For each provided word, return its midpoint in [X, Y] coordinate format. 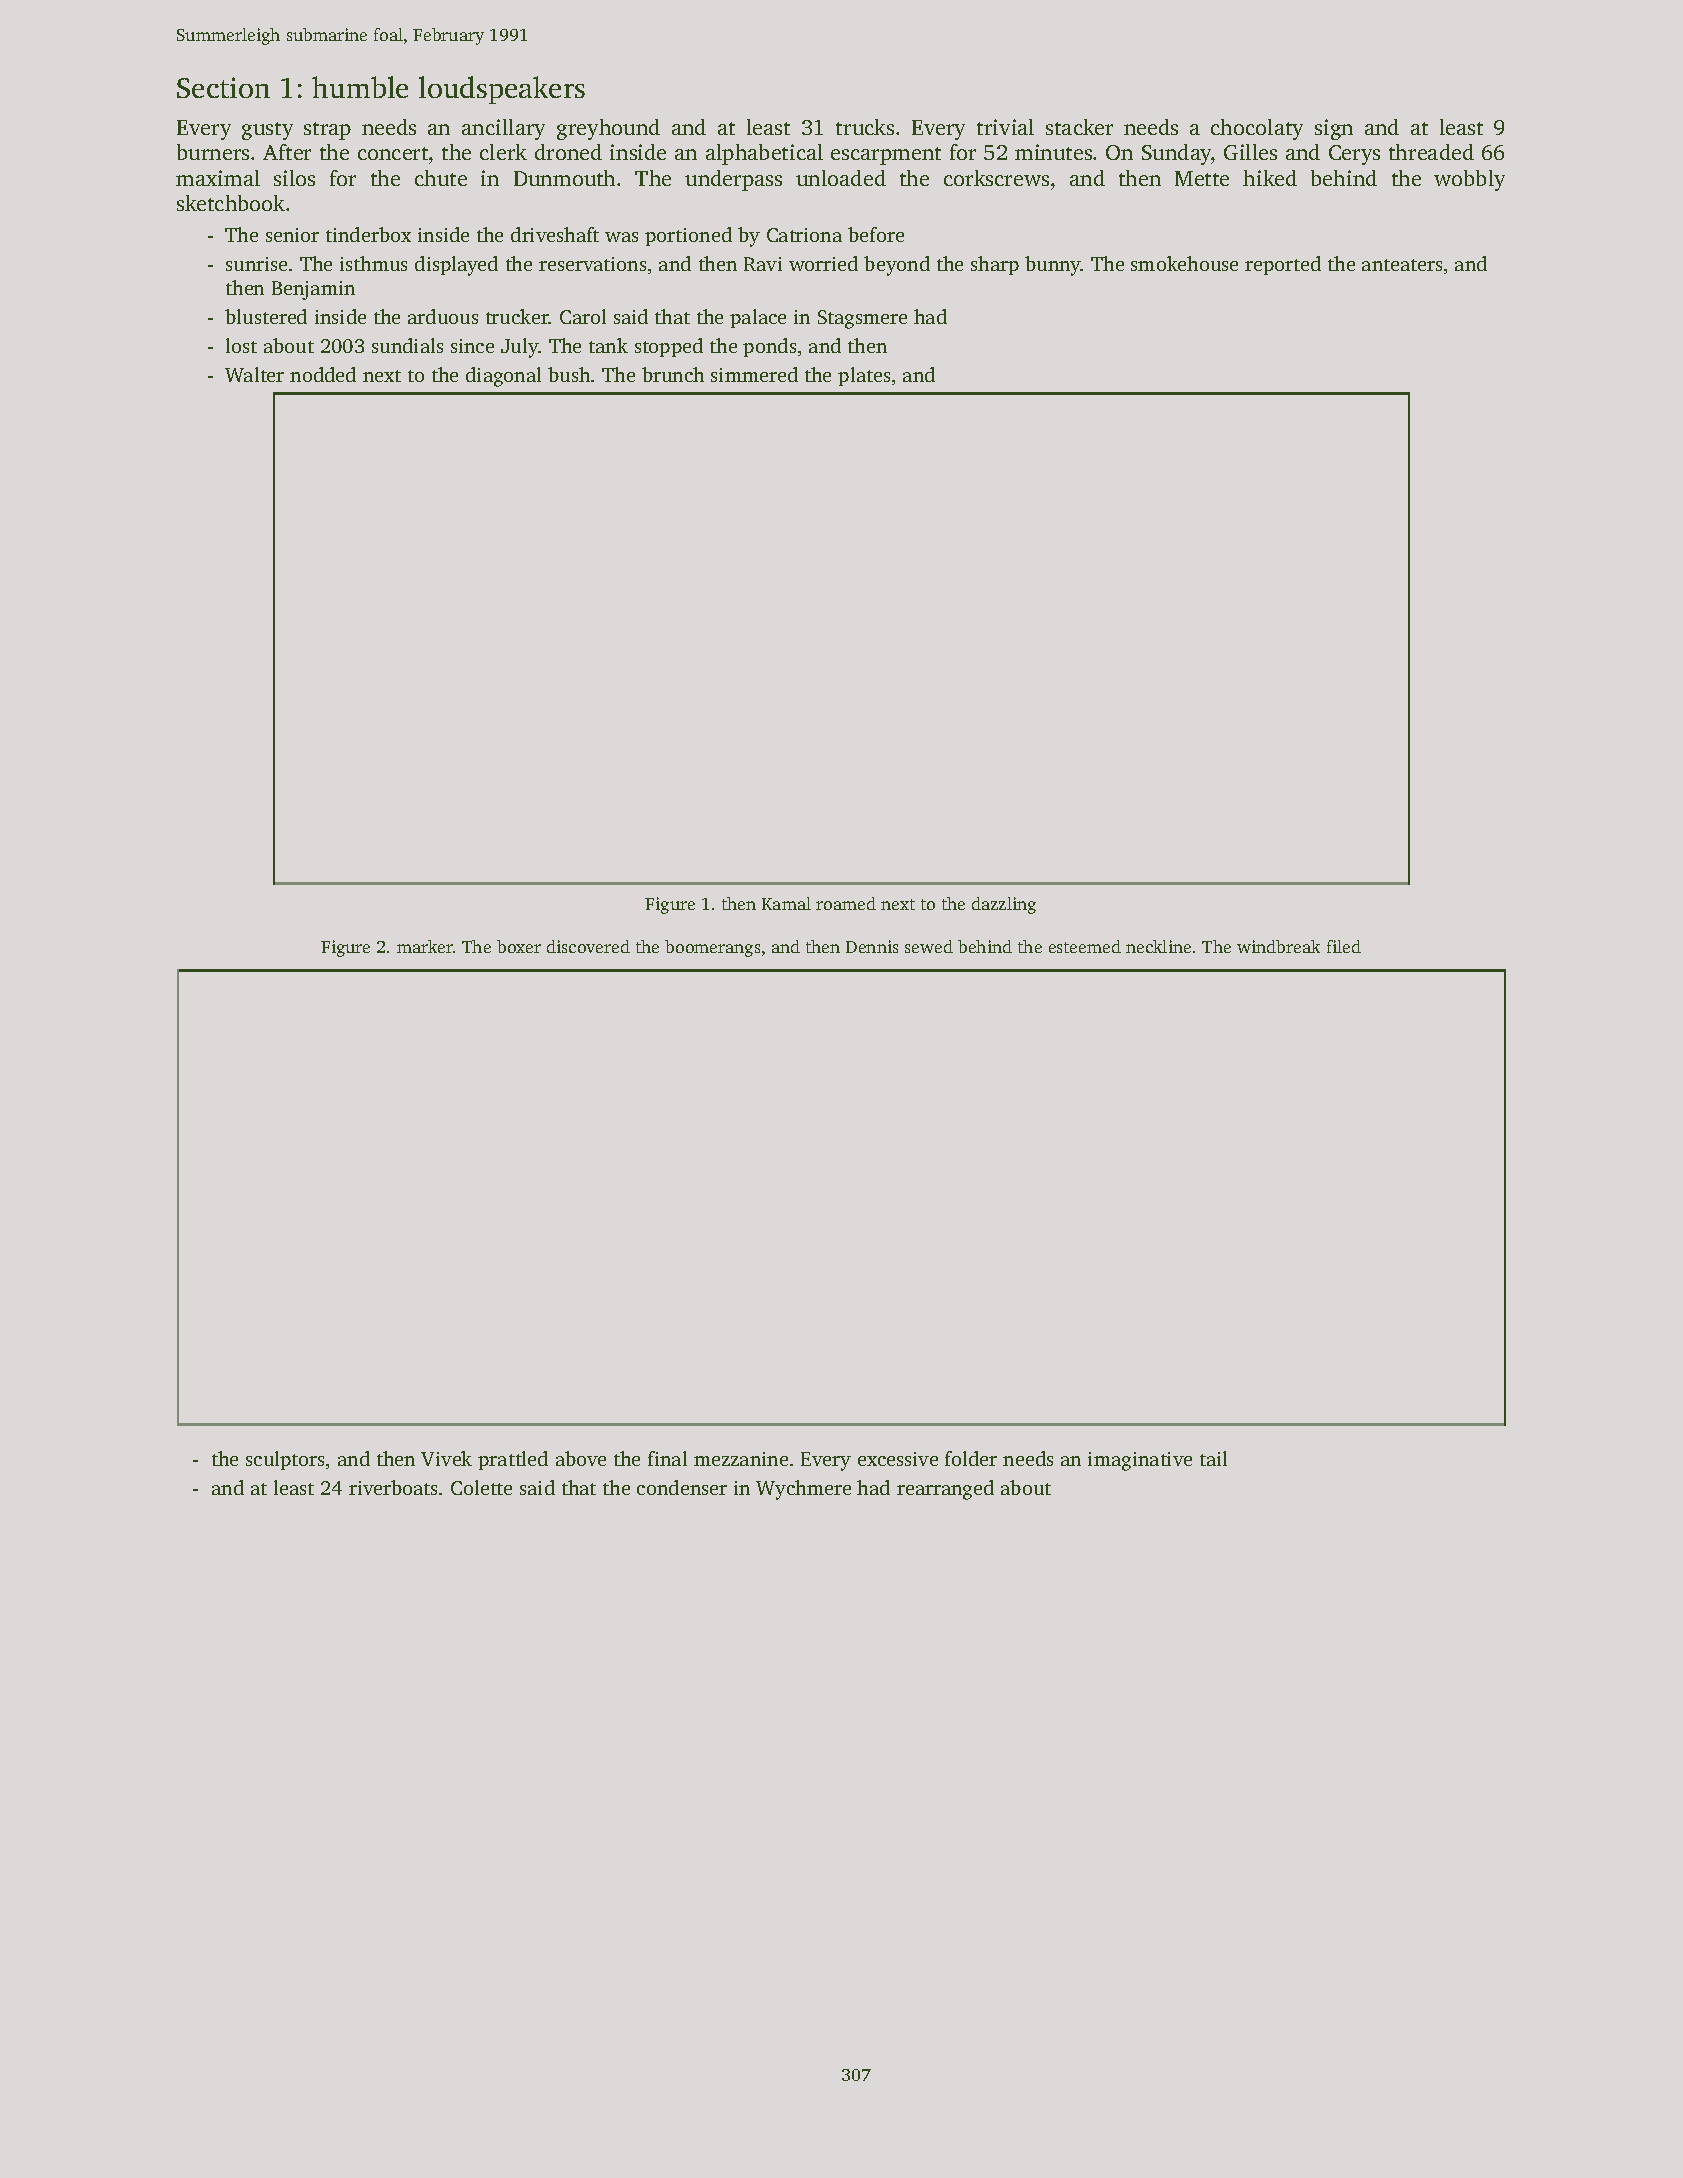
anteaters [1402, 265]
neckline [1158, 946]
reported [1283, 265]
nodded [323, 374]
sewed [929, 946]
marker [425, 946]
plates [864, 376]
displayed [456, 266]
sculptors [285, 1460]
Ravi [763, 264]
